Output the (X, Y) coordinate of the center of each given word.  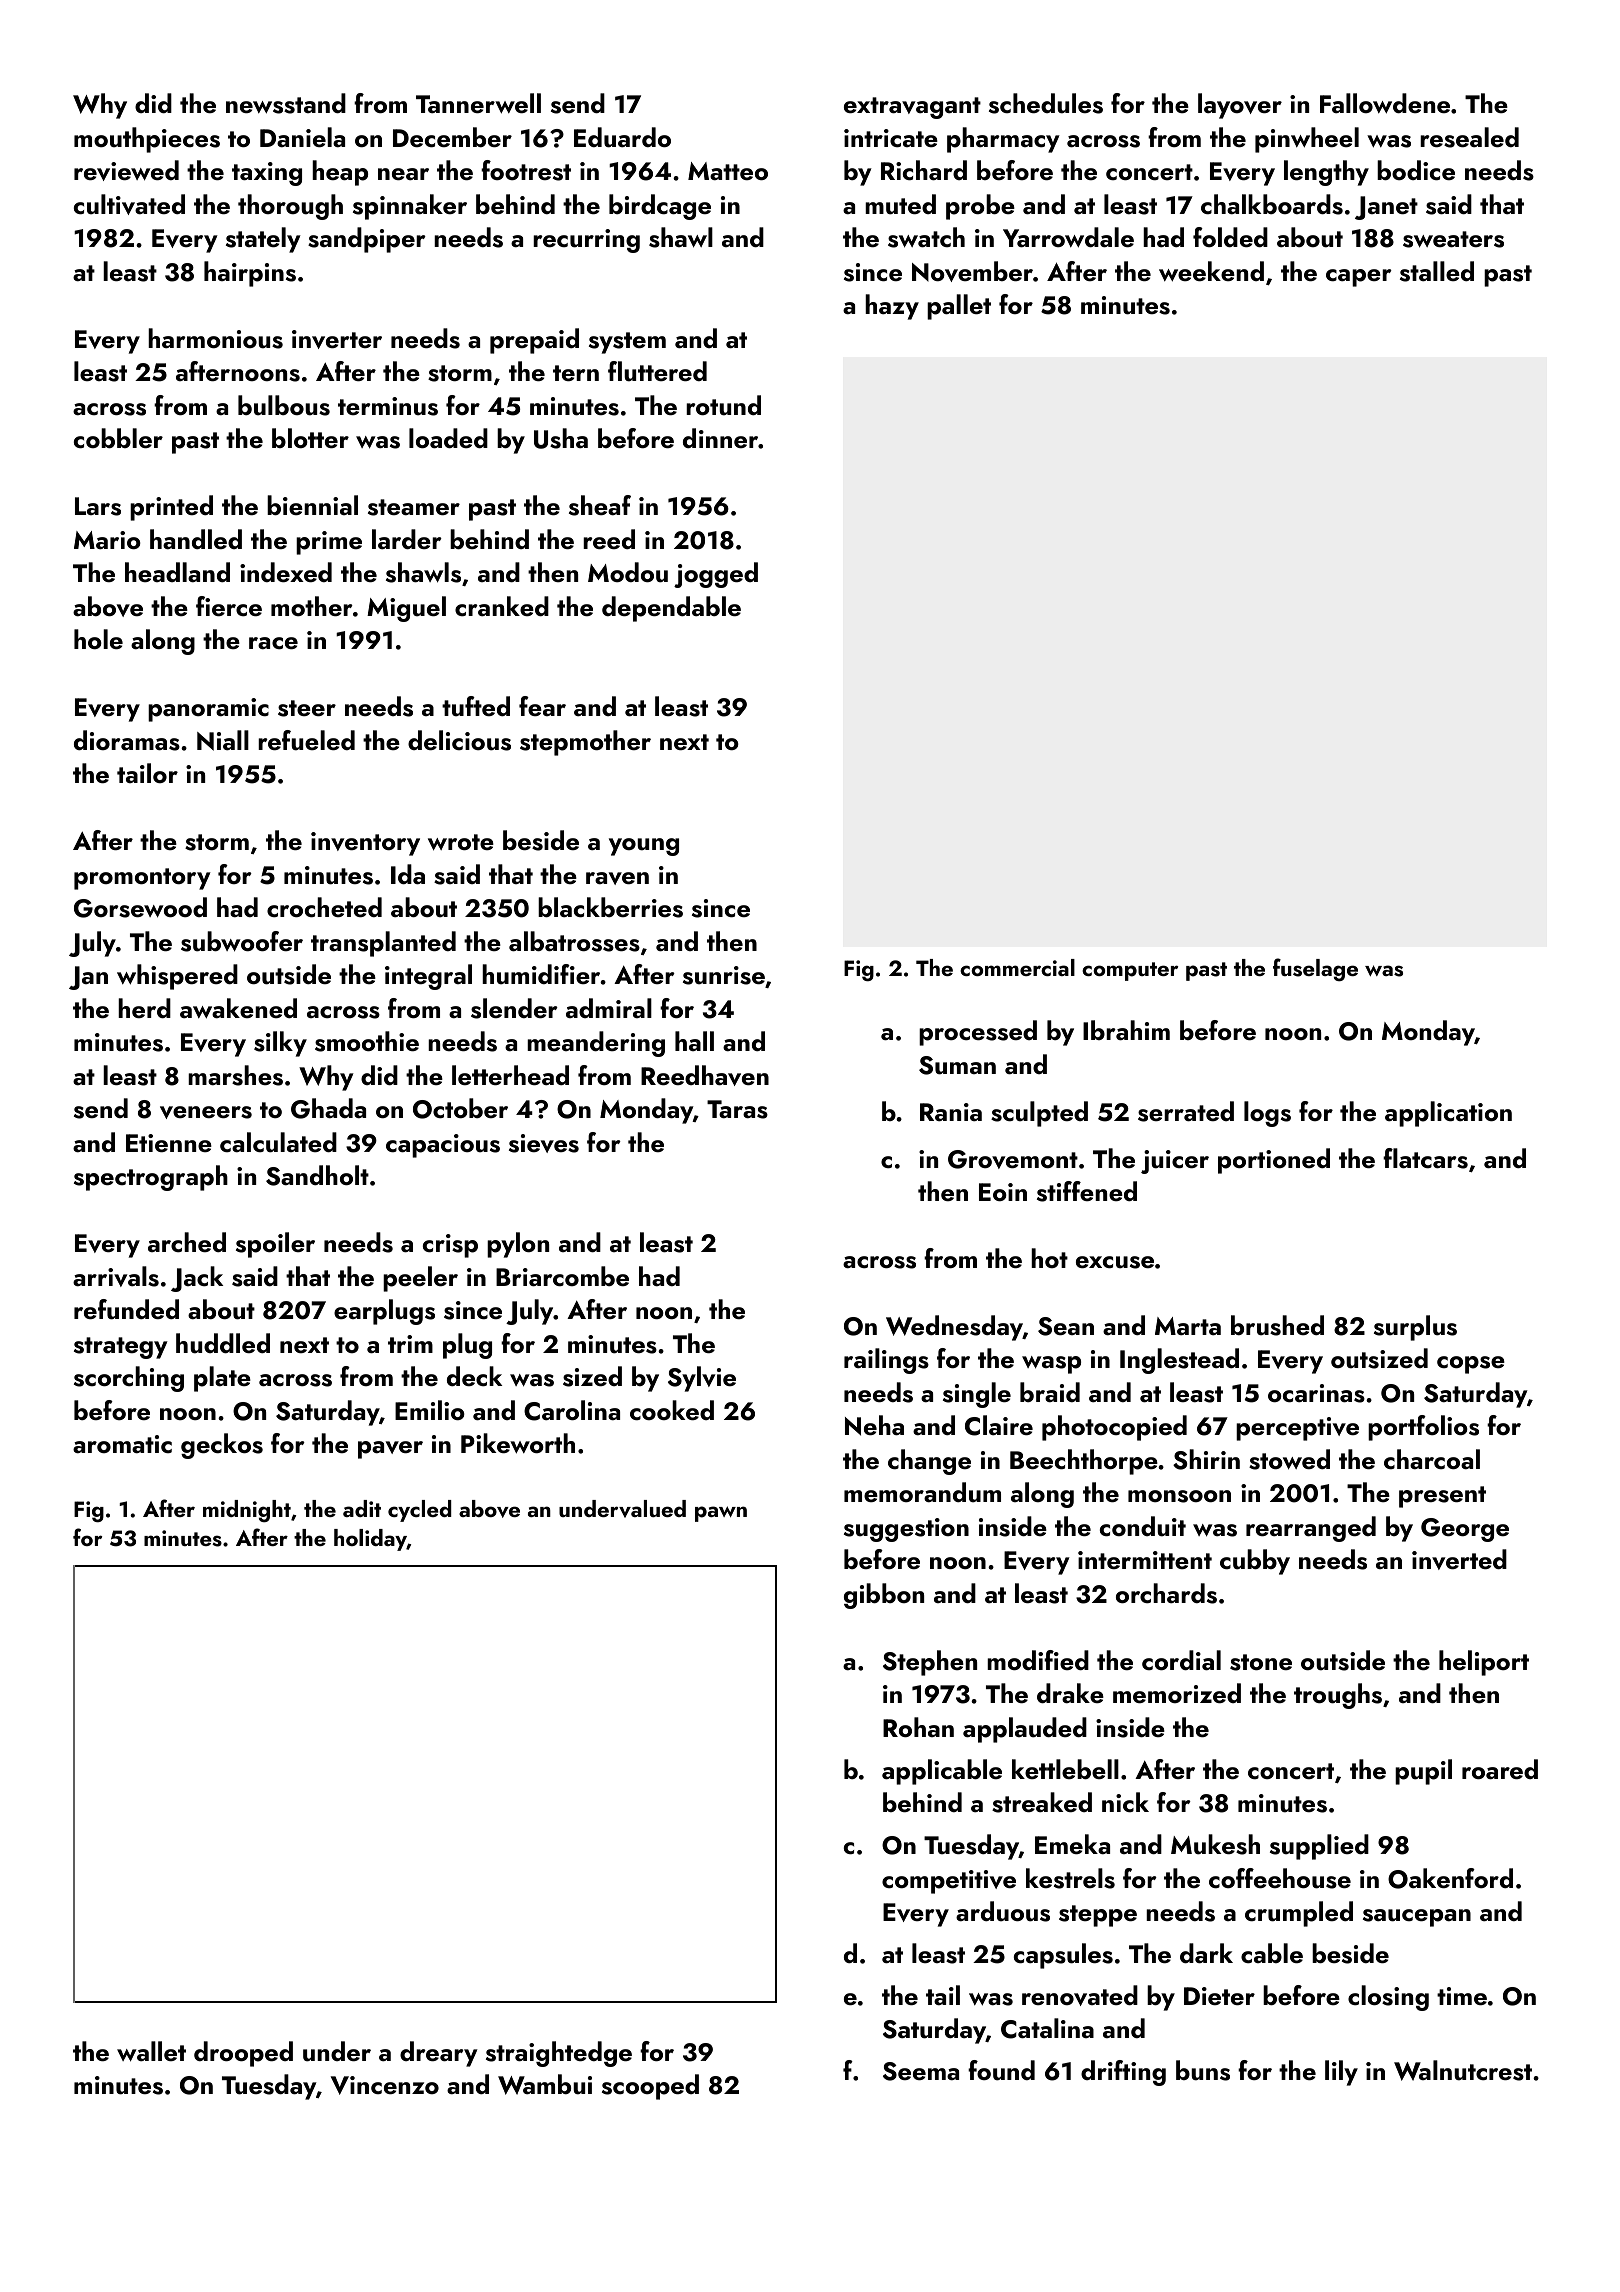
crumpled (1299, 1914)
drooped (243, 2054)
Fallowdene (1385, 103)
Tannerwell (478, 103)
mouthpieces (147, 140)
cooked (672, 1410)
